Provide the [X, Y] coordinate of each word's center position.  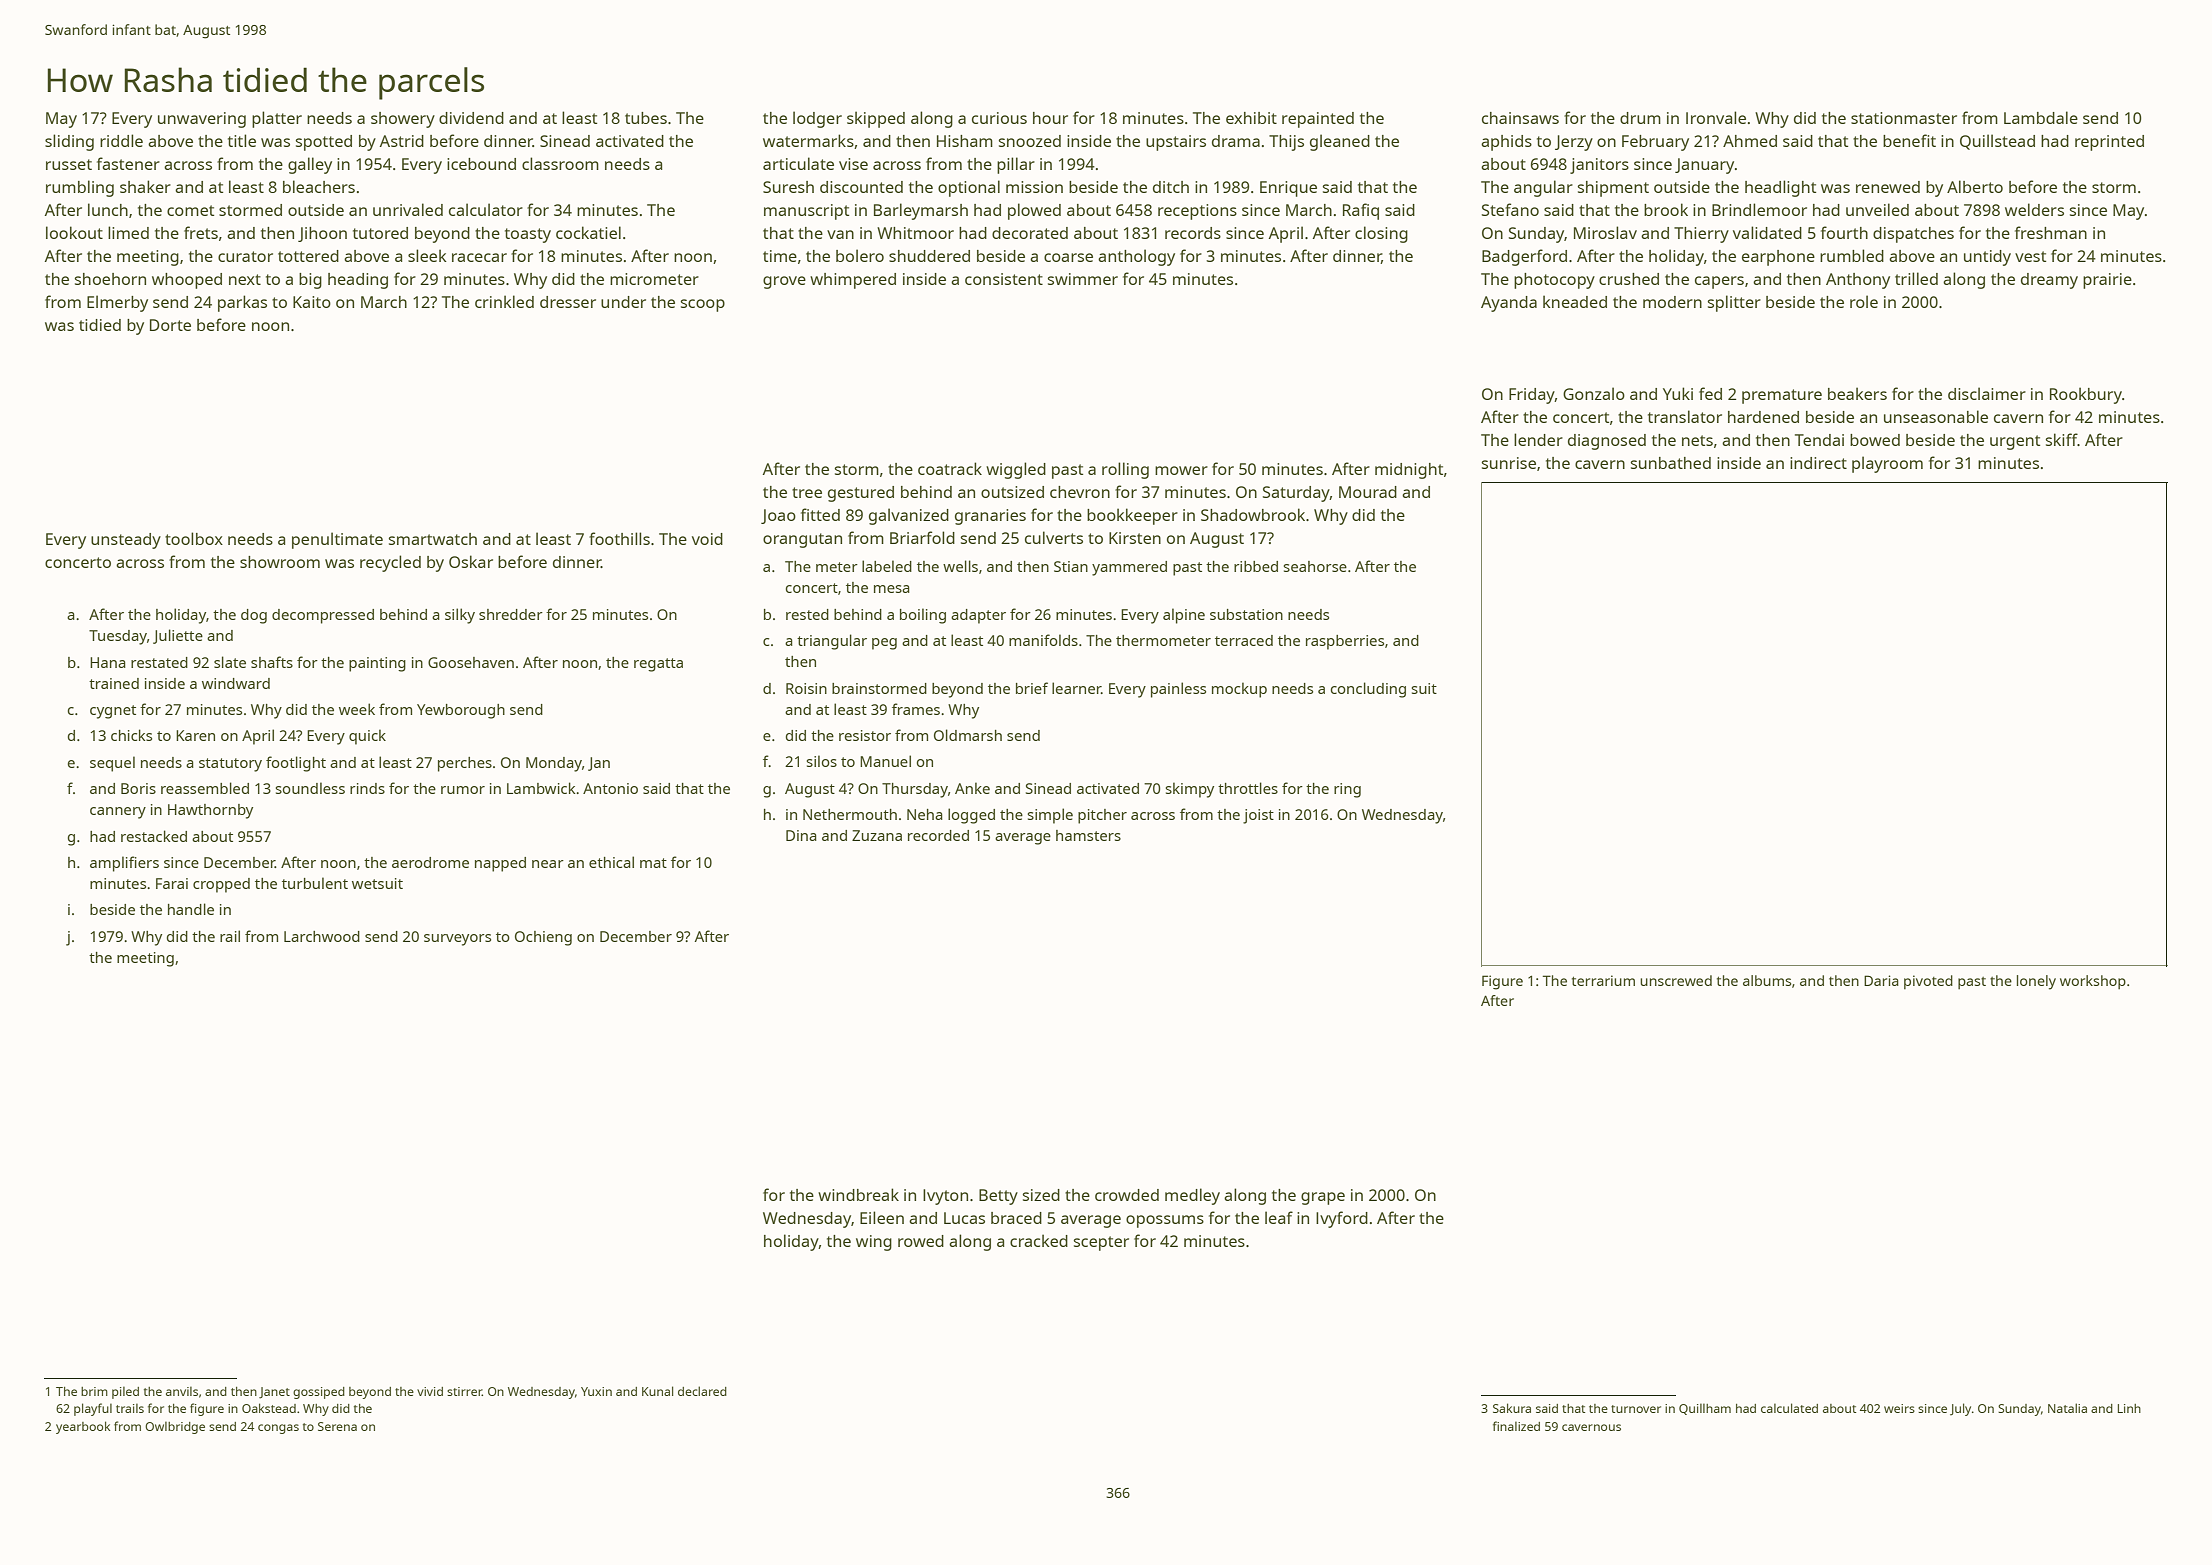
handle [191, 909]
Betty [998, 1197]
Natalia [2067, 1408]
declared [702, 1391]
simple [1050, 816]
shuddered [929, 256]
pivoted [1928, 982]
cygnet [113, 712]
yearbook [83, 1427]
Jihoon [322, 234]
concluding [1368, 690]
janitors [1599, 166]
